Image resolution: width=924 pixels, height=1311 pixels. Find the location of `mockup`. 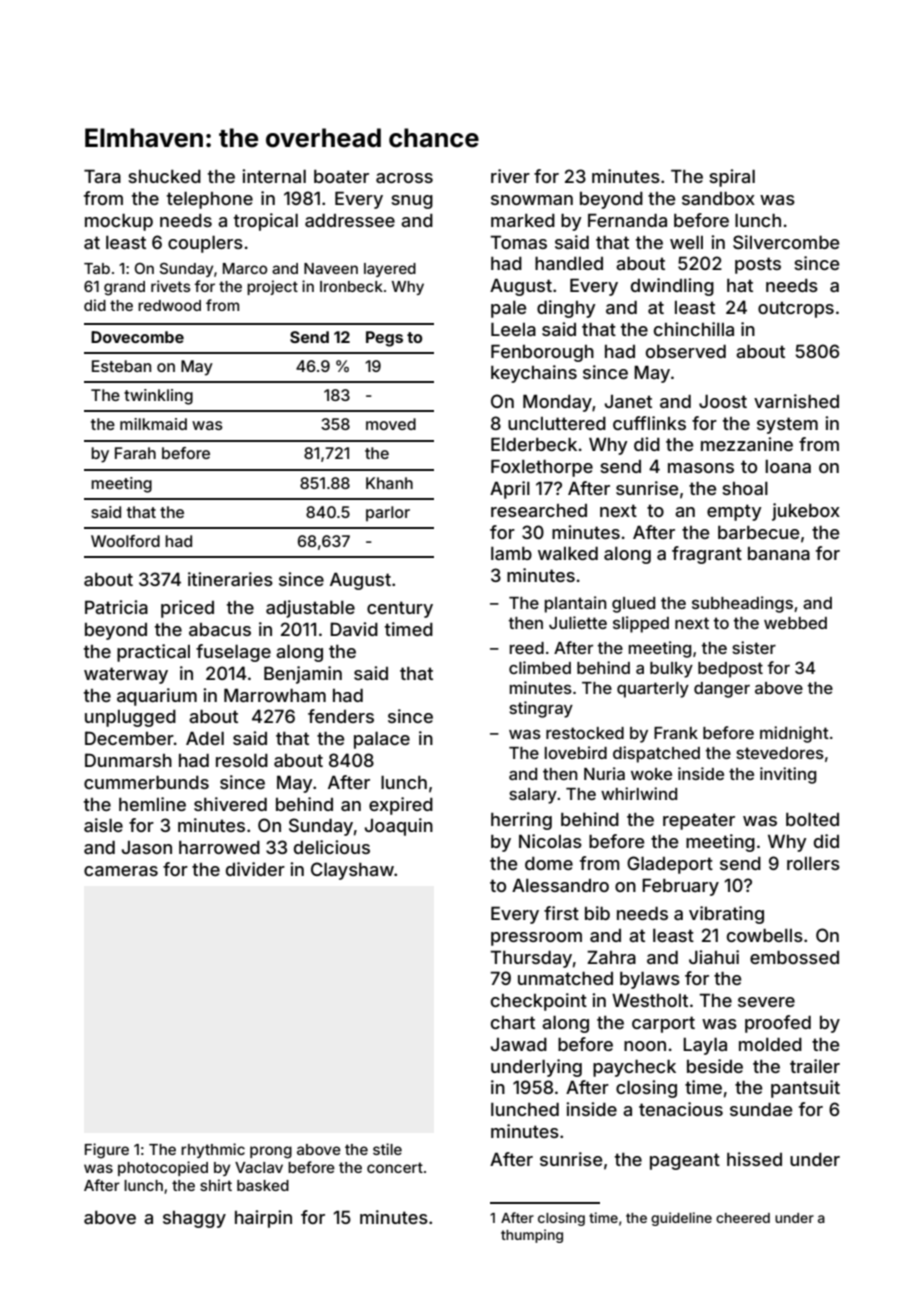

mockup is located at coordinates (119, 222).
